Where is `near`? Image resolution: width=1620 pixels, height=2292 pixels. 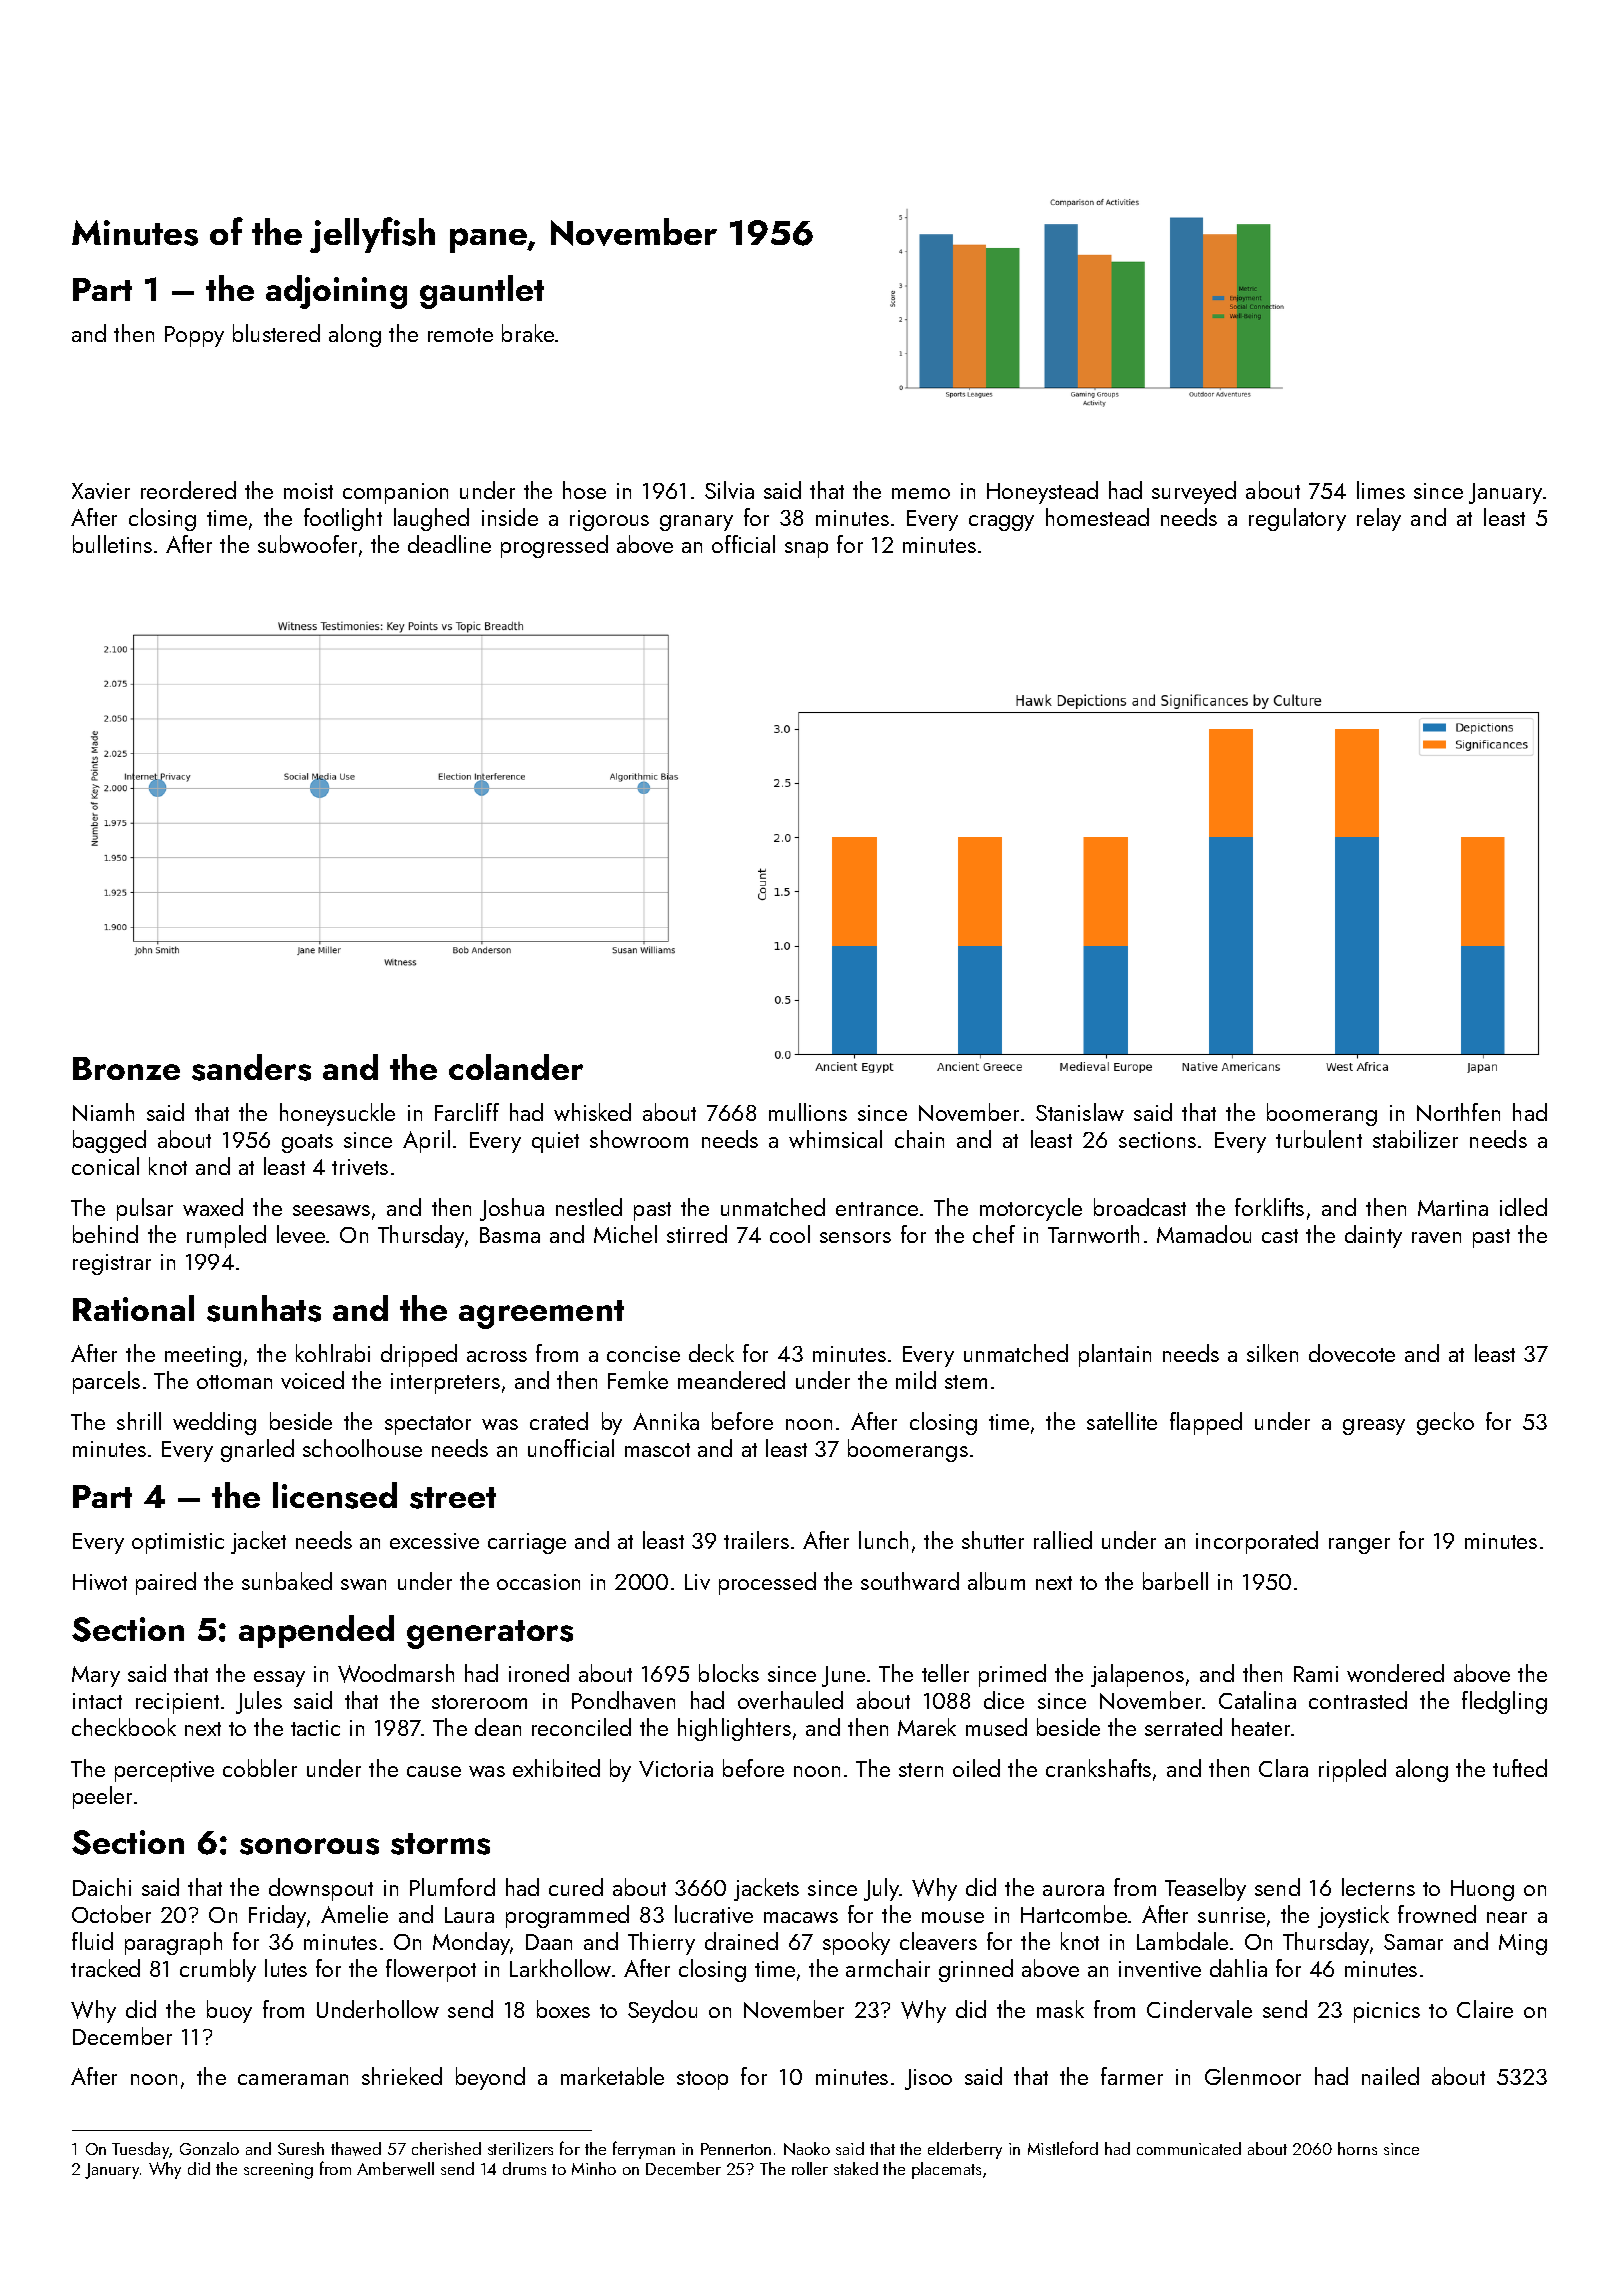 near is located at coordinates (1507, 1917).
